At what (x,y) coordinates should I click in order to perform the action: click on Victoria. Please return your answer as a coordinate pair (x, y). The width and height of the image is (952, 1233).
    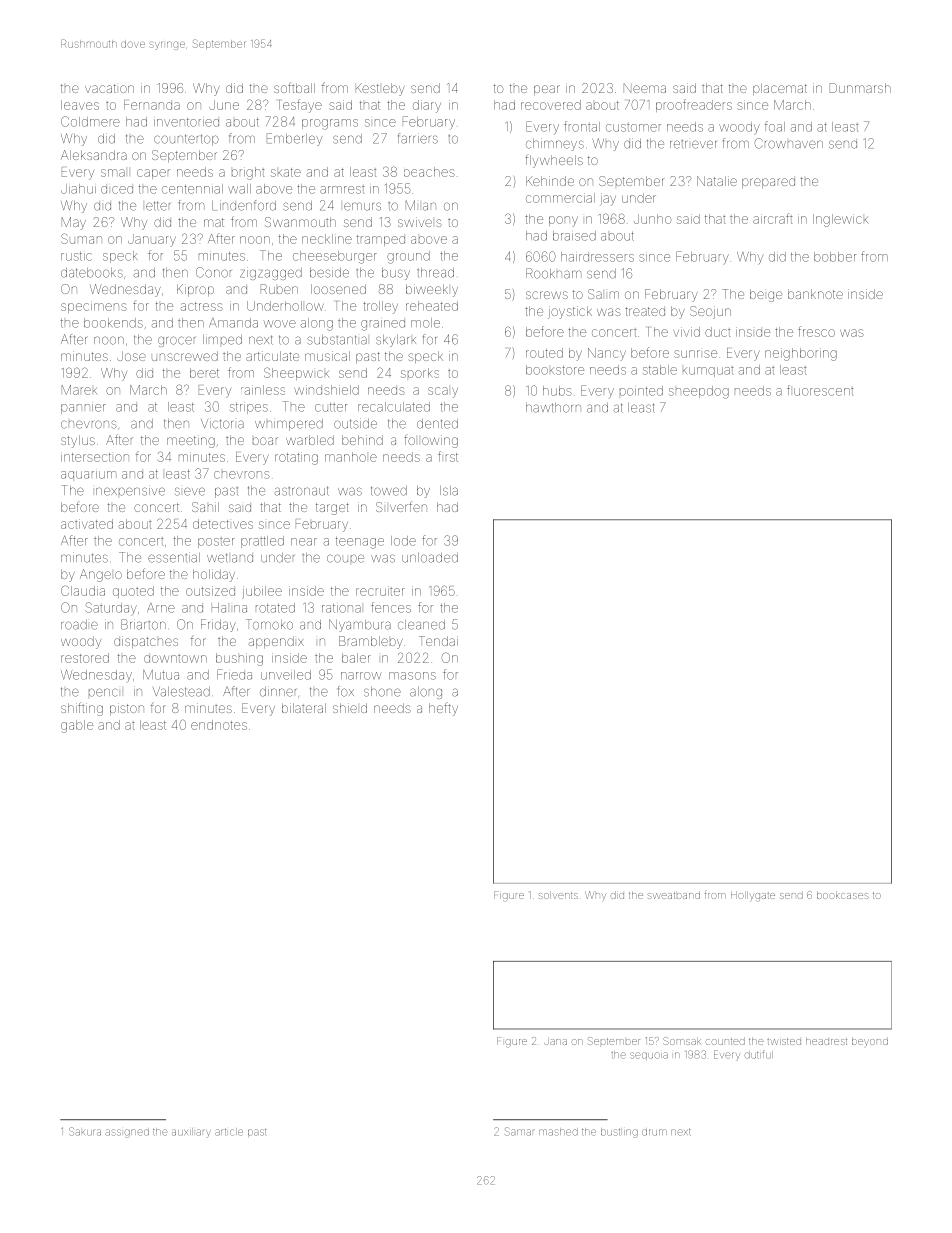
    Looking at the image, I should click on (222, 424).
